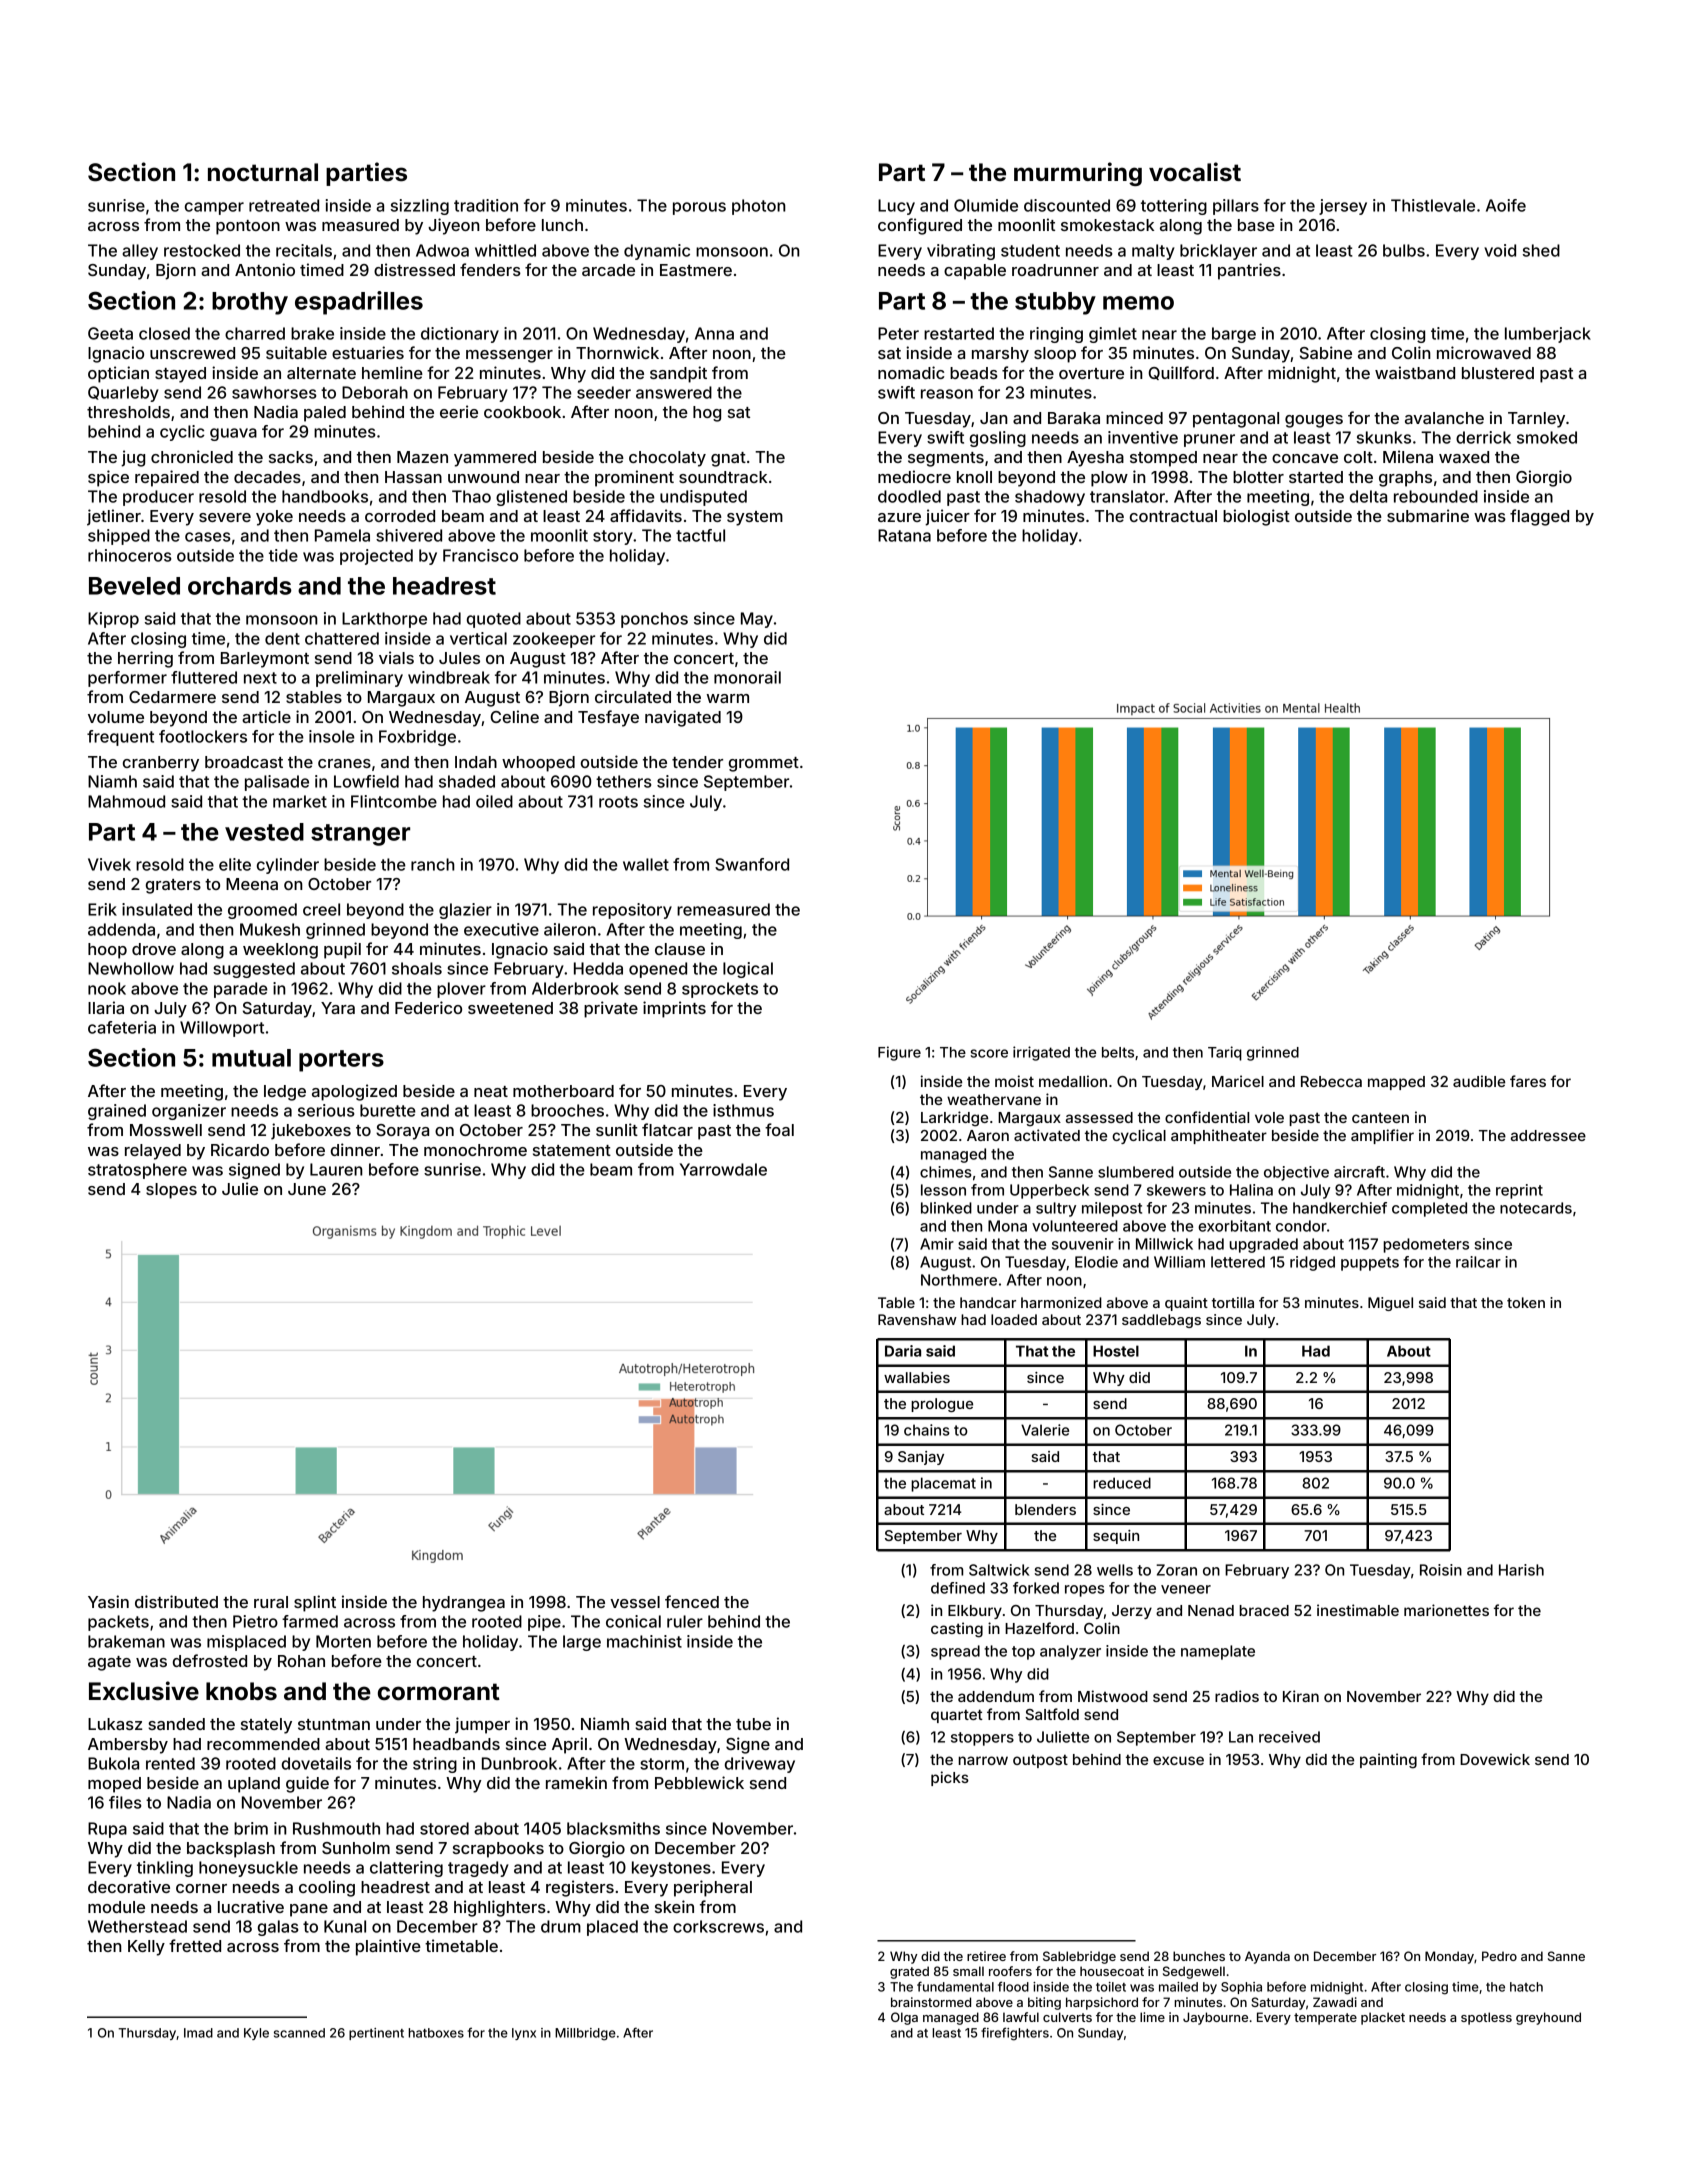  Describe the element at coordinates (467, 781) in the image. I see `shaded` at that location.
